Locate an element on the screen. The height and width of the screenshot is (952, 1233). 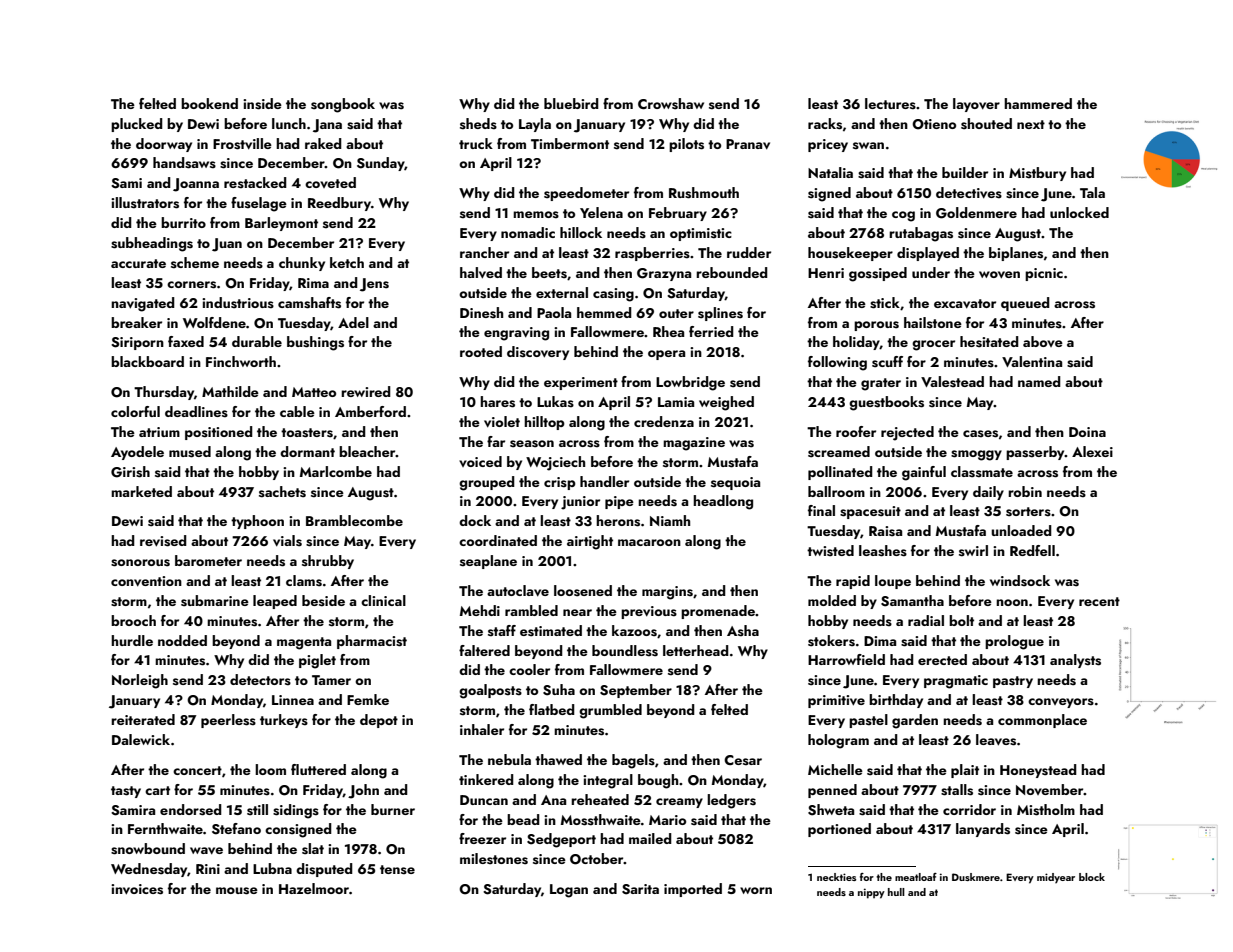
songbook is located at coordinates (343, 105).
